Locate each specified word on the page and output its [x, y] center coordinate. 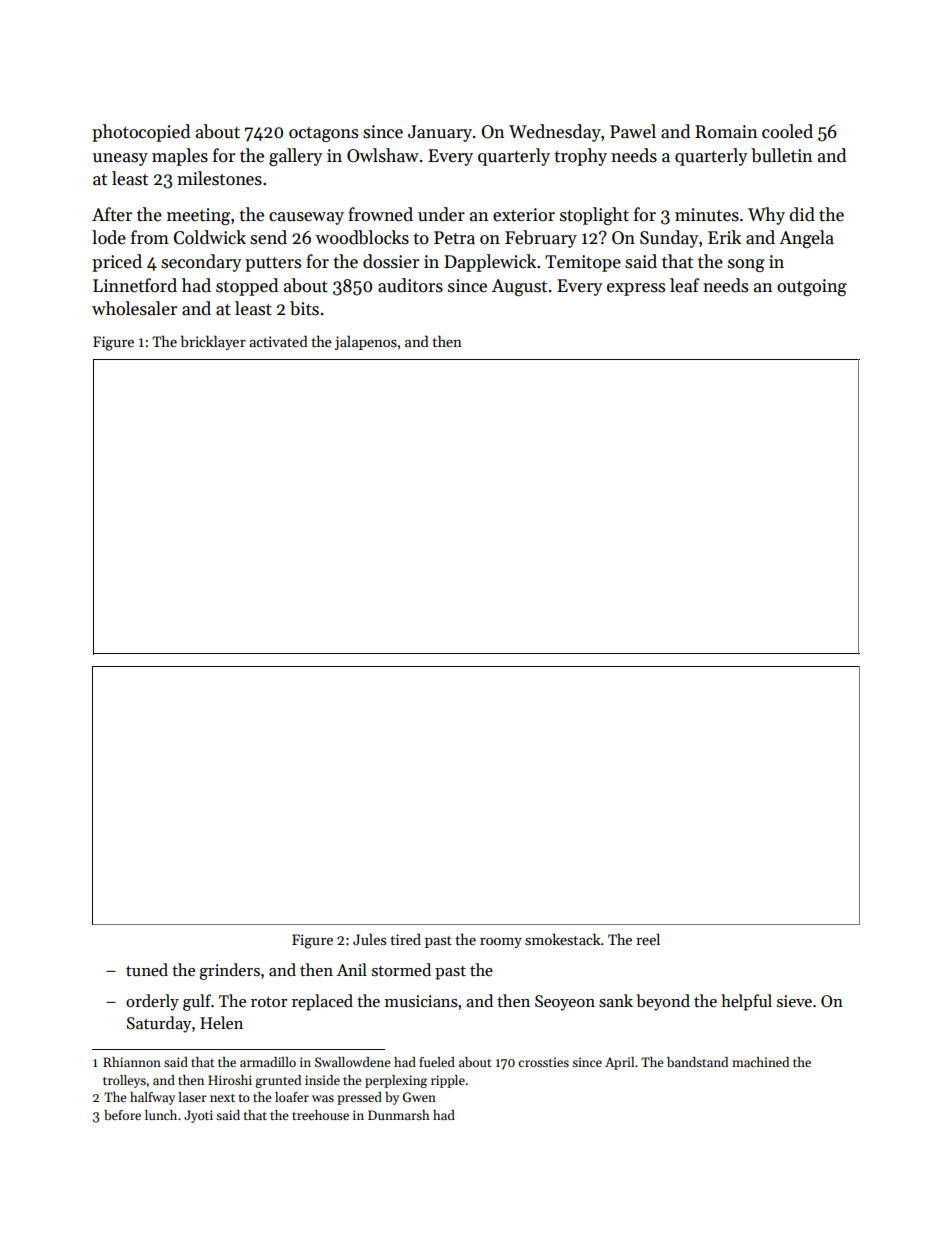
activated [278, 341]
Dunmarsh [399, 1115]
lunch [161, 1115]
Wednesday [555, 133]
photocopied [141, 133]
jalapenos [366, 342]
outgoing [812, 287]
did [802, 214]
